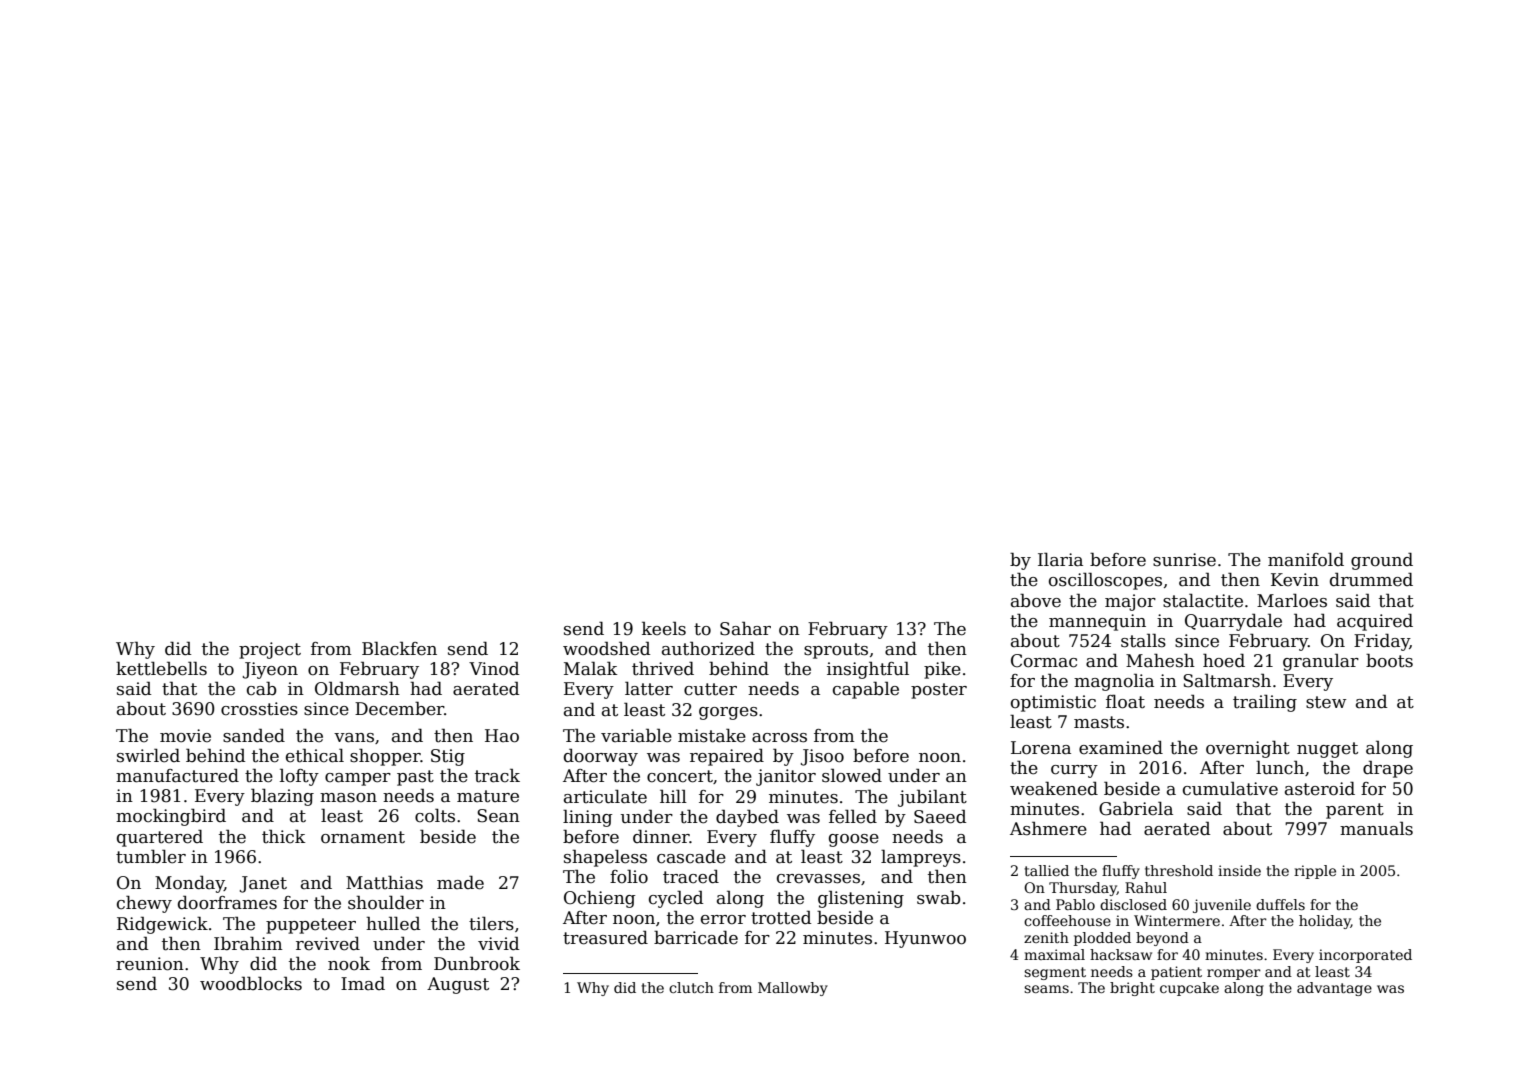  I want to click on drape, so click(1388, 769).
